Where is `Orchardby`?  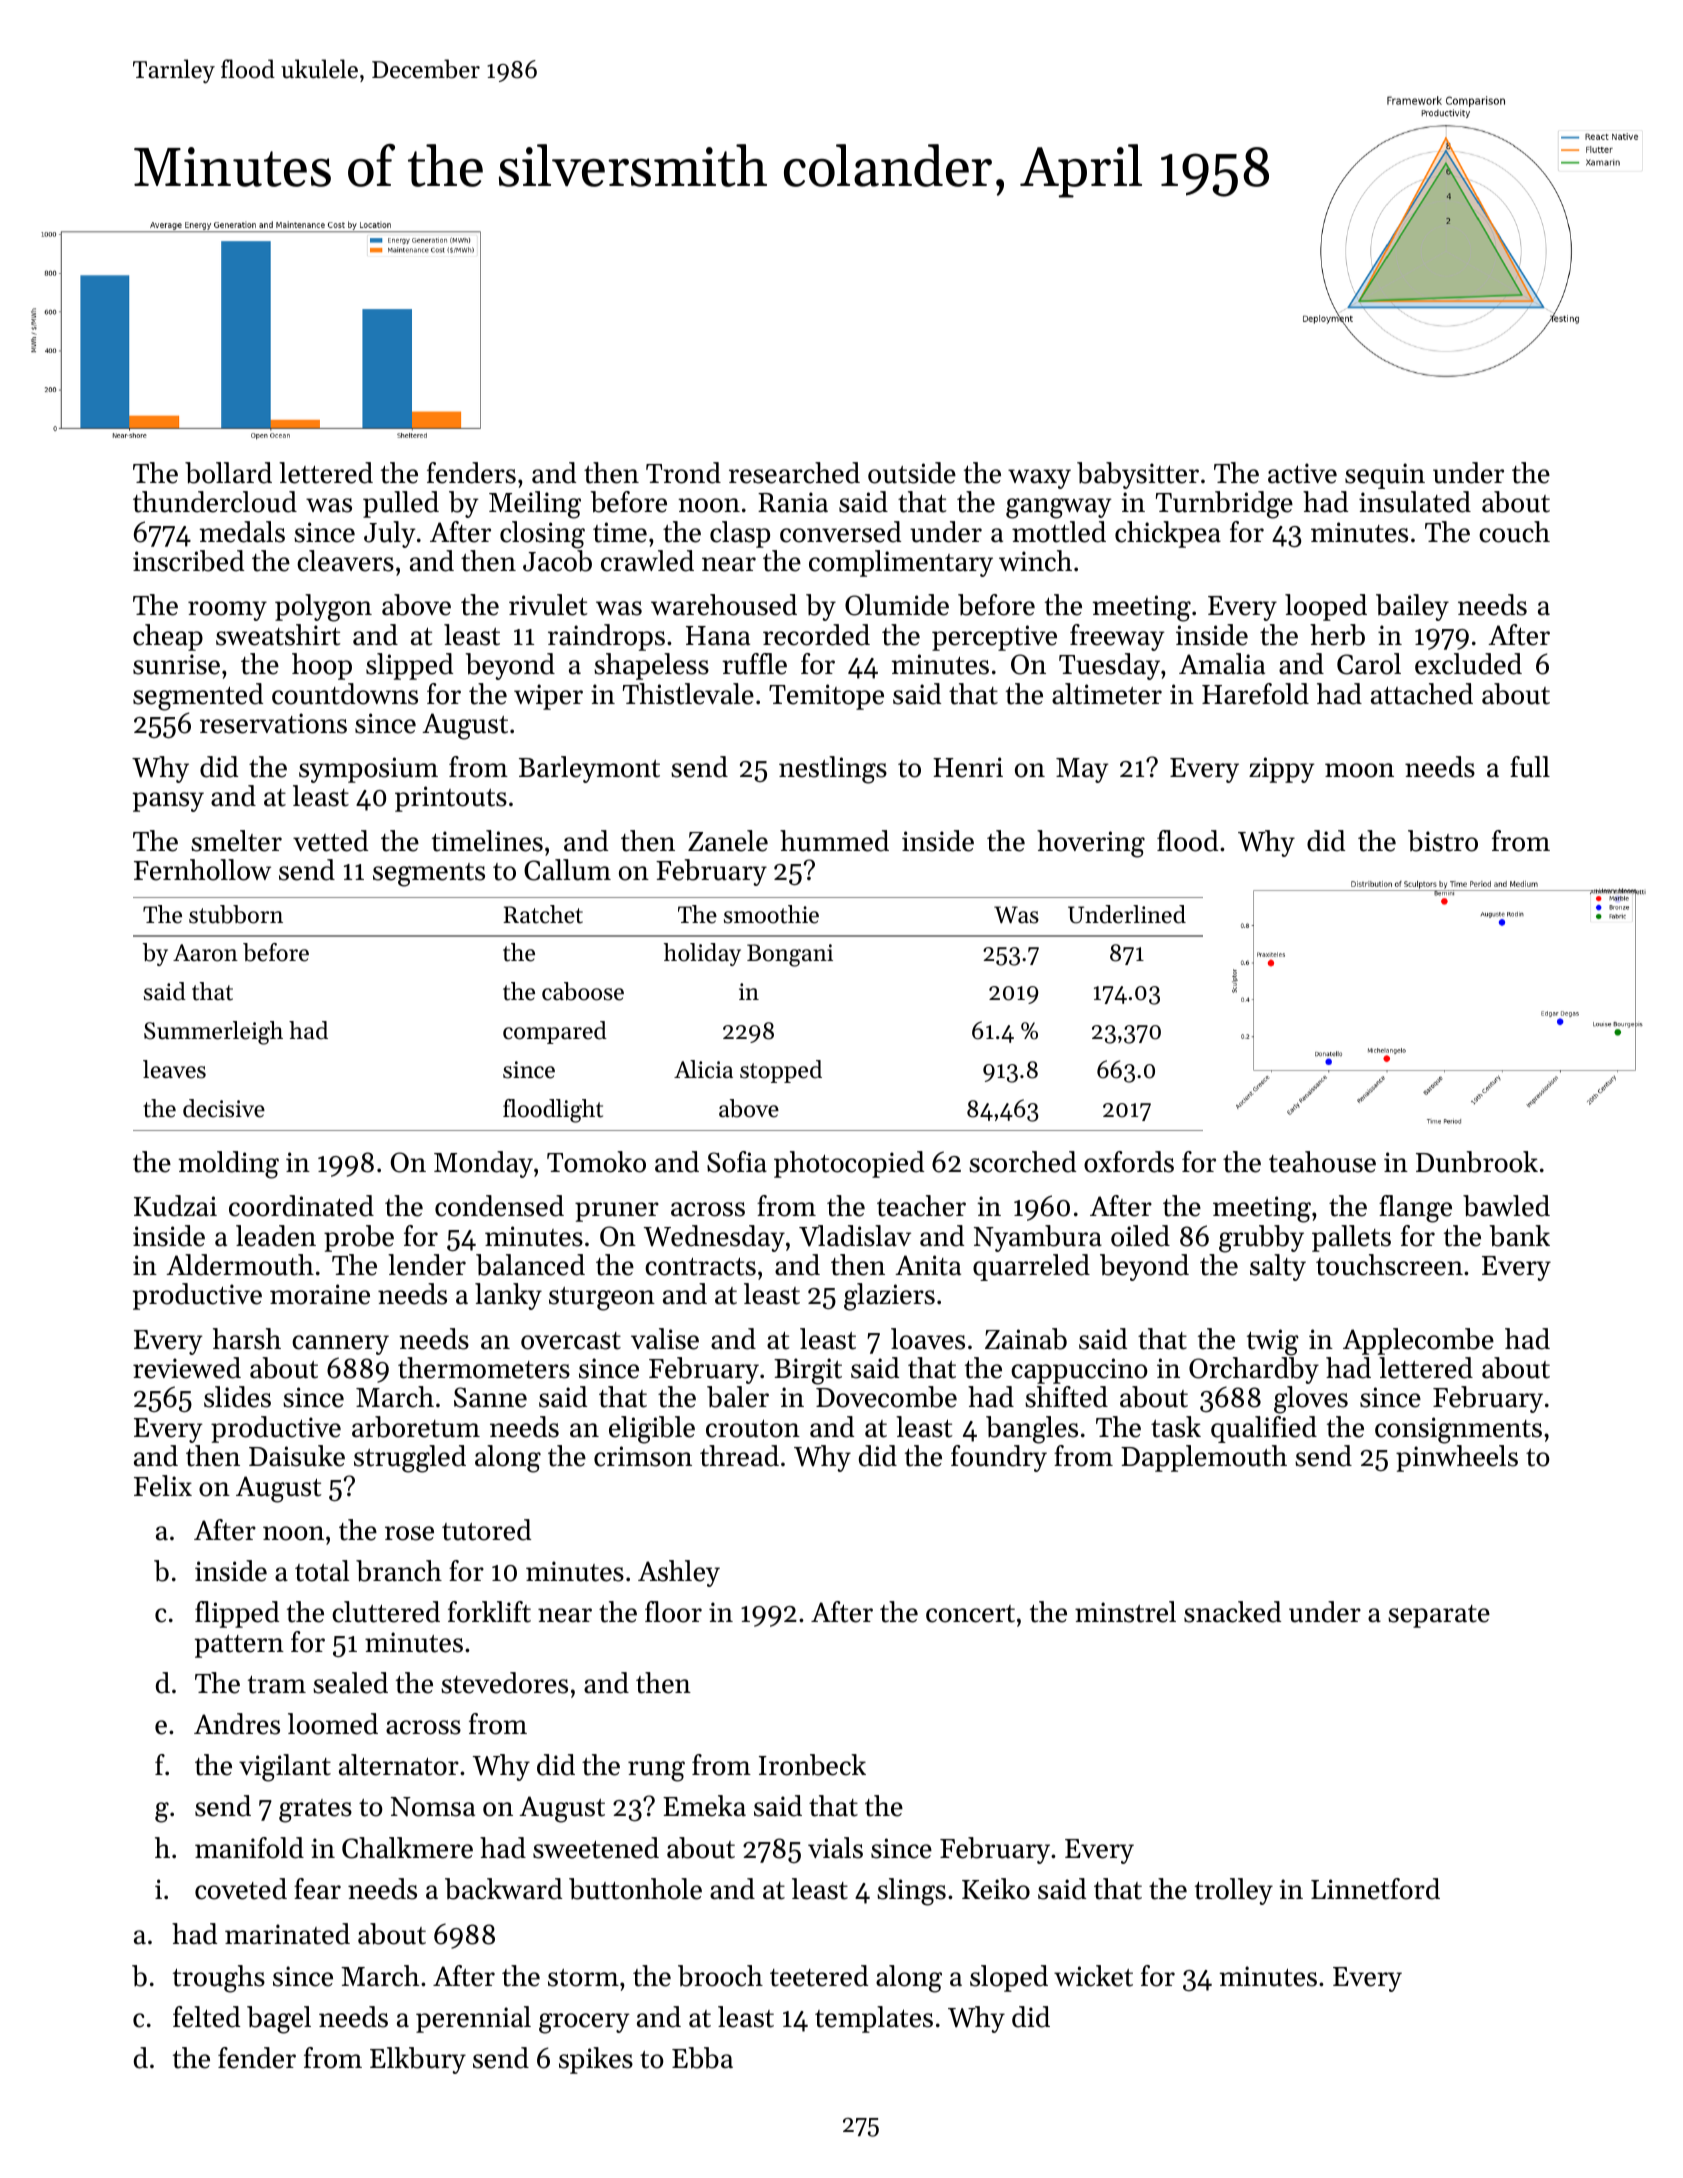 Orchardby is located at coordinates (1254, 1370).
